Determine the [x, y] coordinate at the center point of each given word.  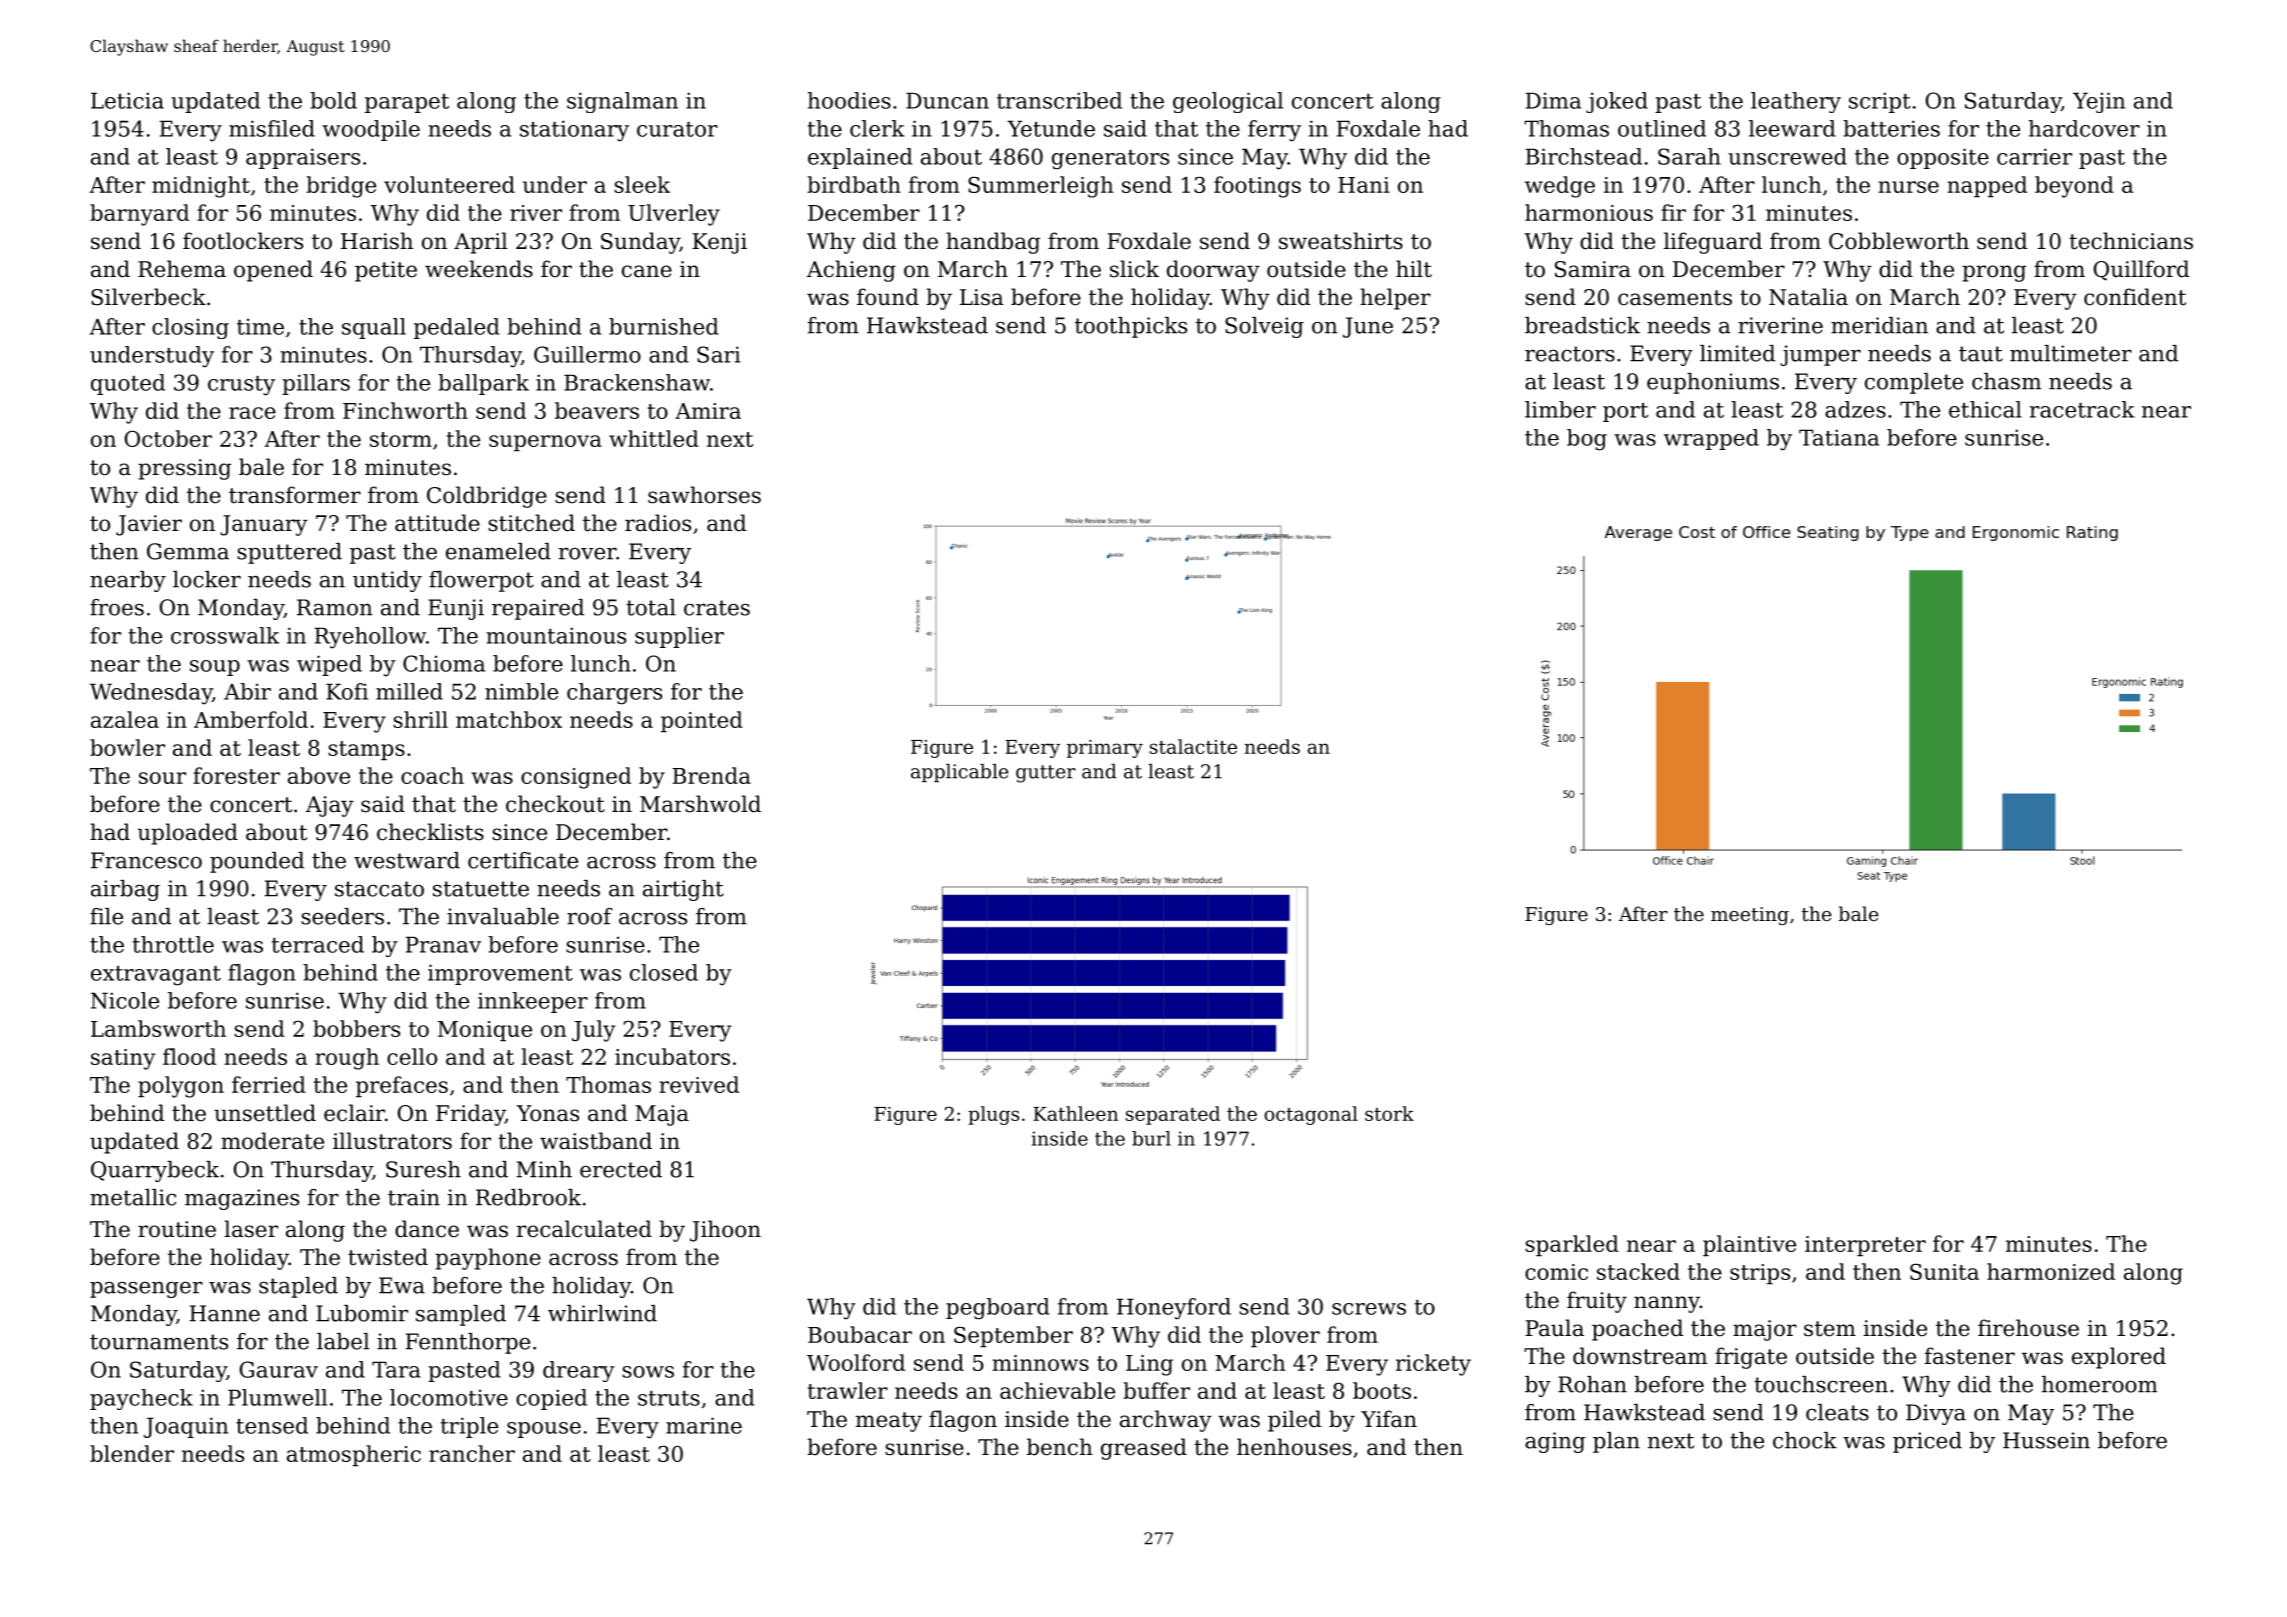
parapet [407, 103]
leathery [1796, 102]
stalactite [1193, 746]
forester [236, 775]
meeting [1750, 916]
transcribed [1059, 100]
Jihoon [725, 1231]
